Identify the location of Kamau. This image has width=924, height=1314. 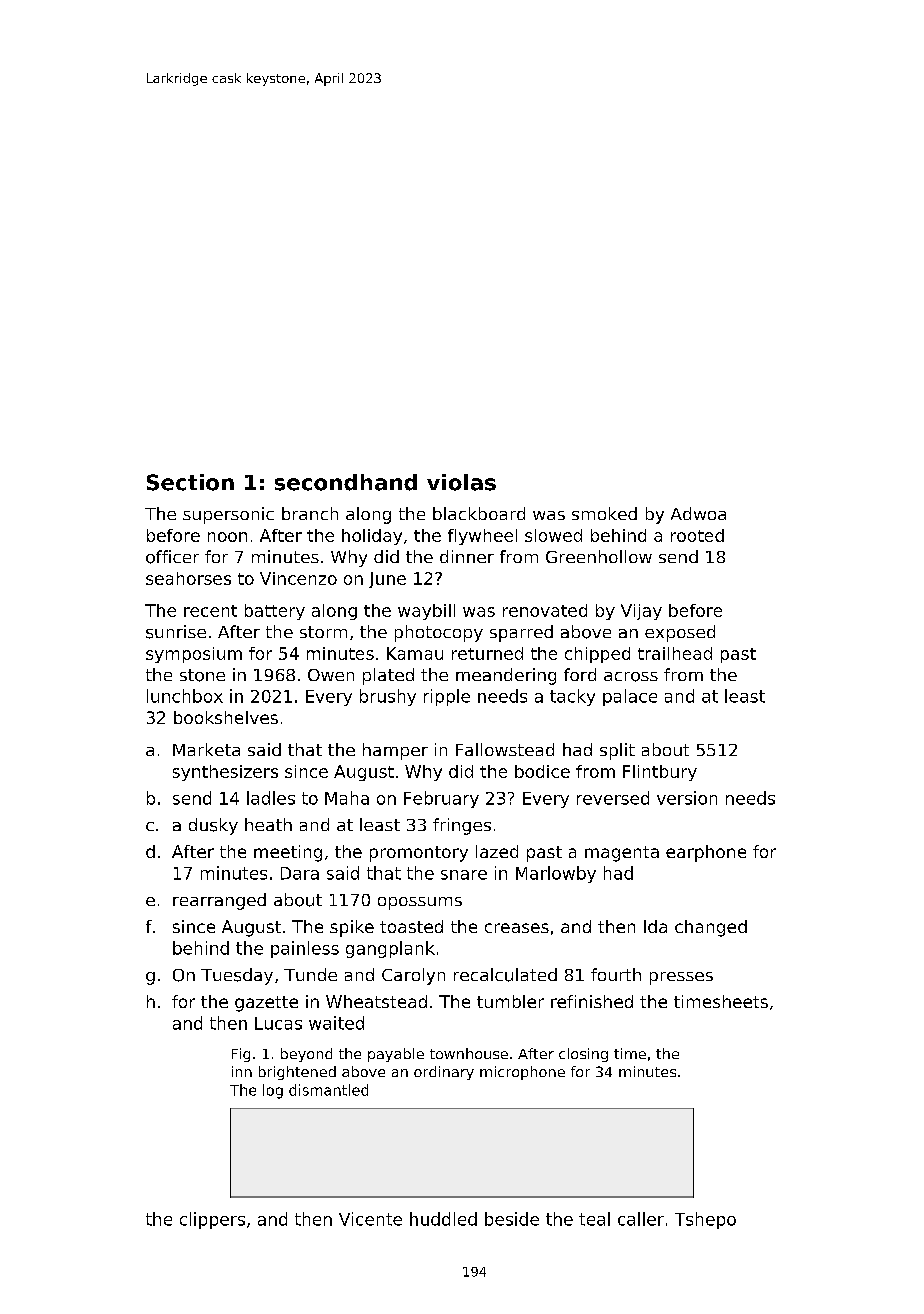
(415, 653).
